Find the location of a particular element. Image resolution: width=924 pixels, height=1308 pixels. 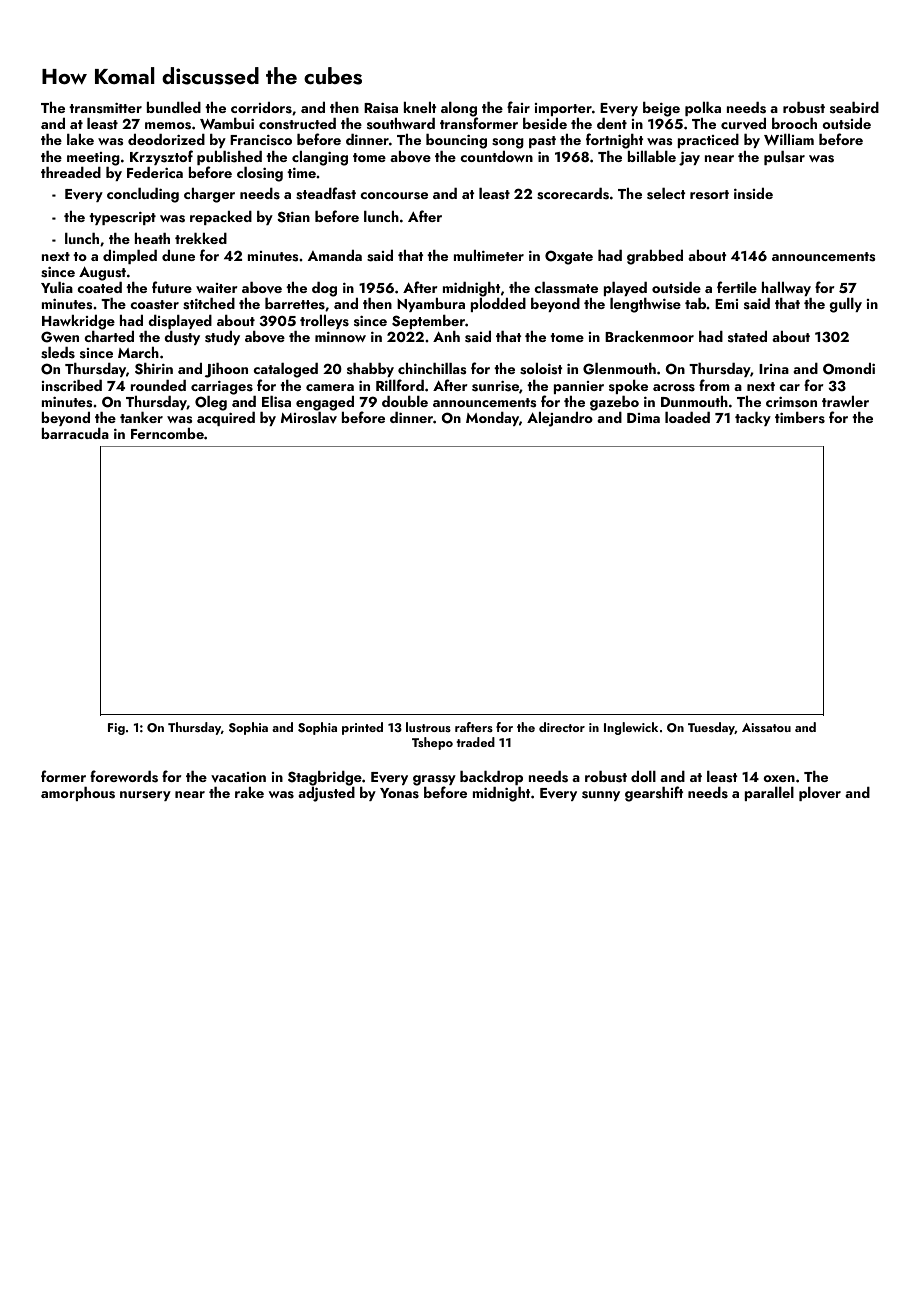

fair is located at coordinates (518, 107).
